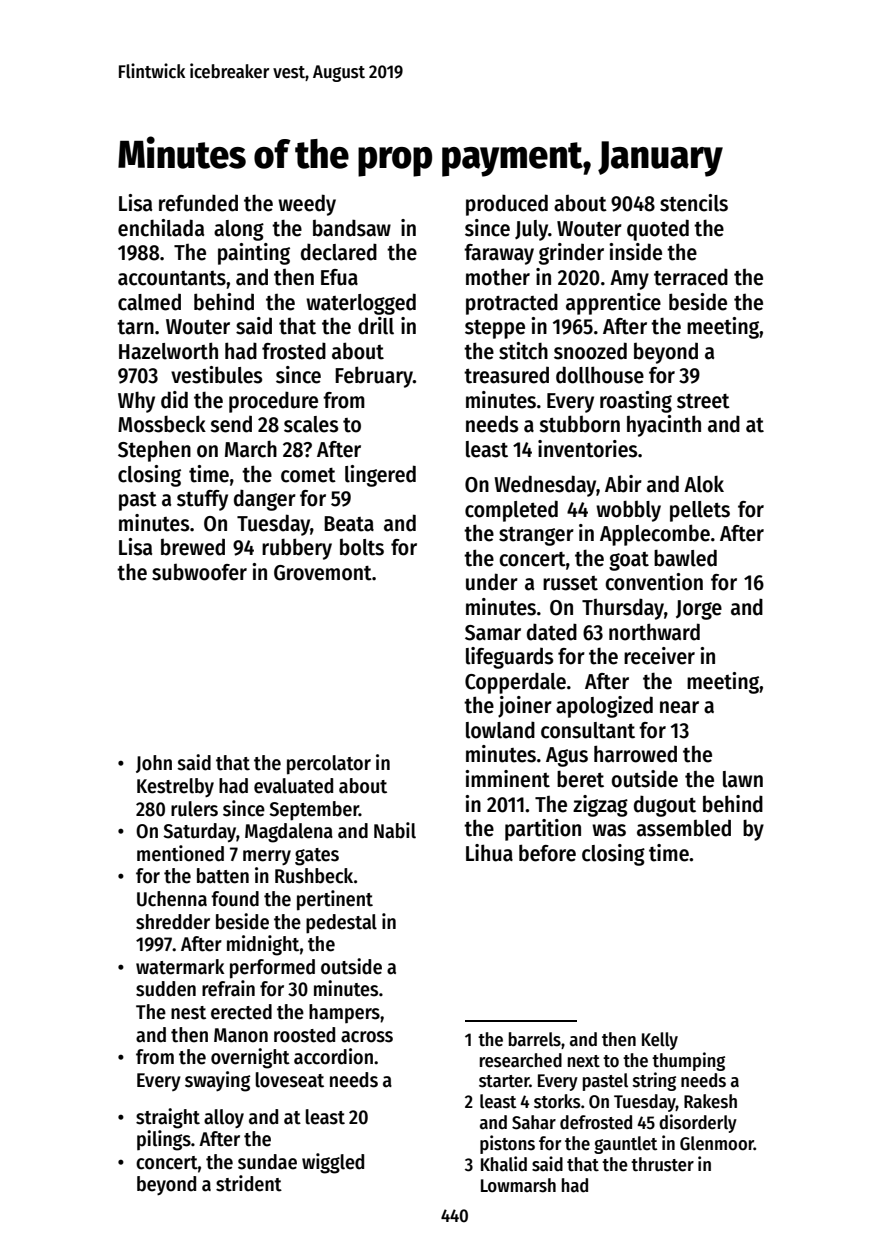  What do you see at coordinates (333, 1056) in the screenshot?
I see `accordion` at bounding box center [333, 1056].
